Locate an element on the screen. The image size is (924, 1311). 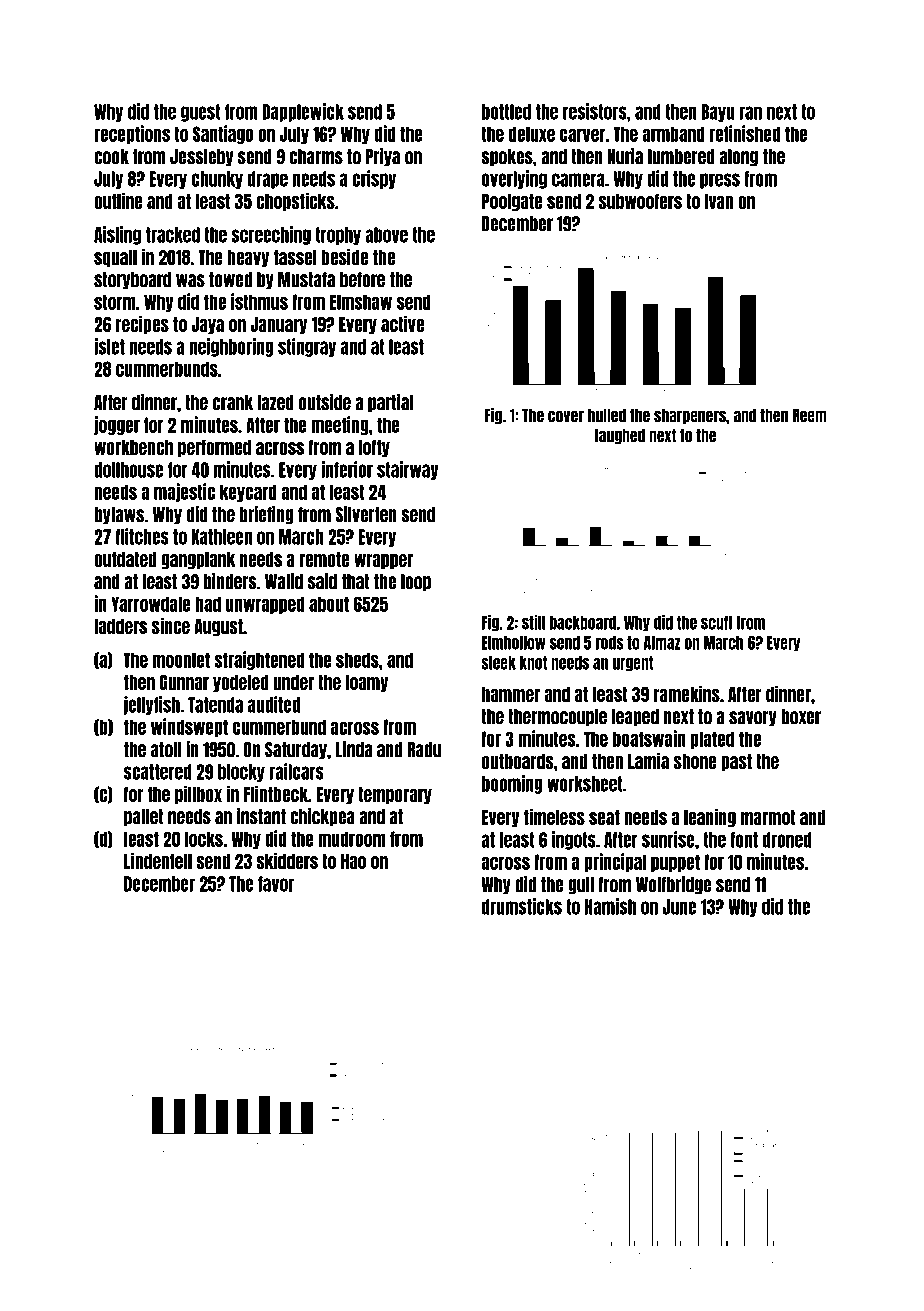
isthmus is located at coordinates (259, 301).
